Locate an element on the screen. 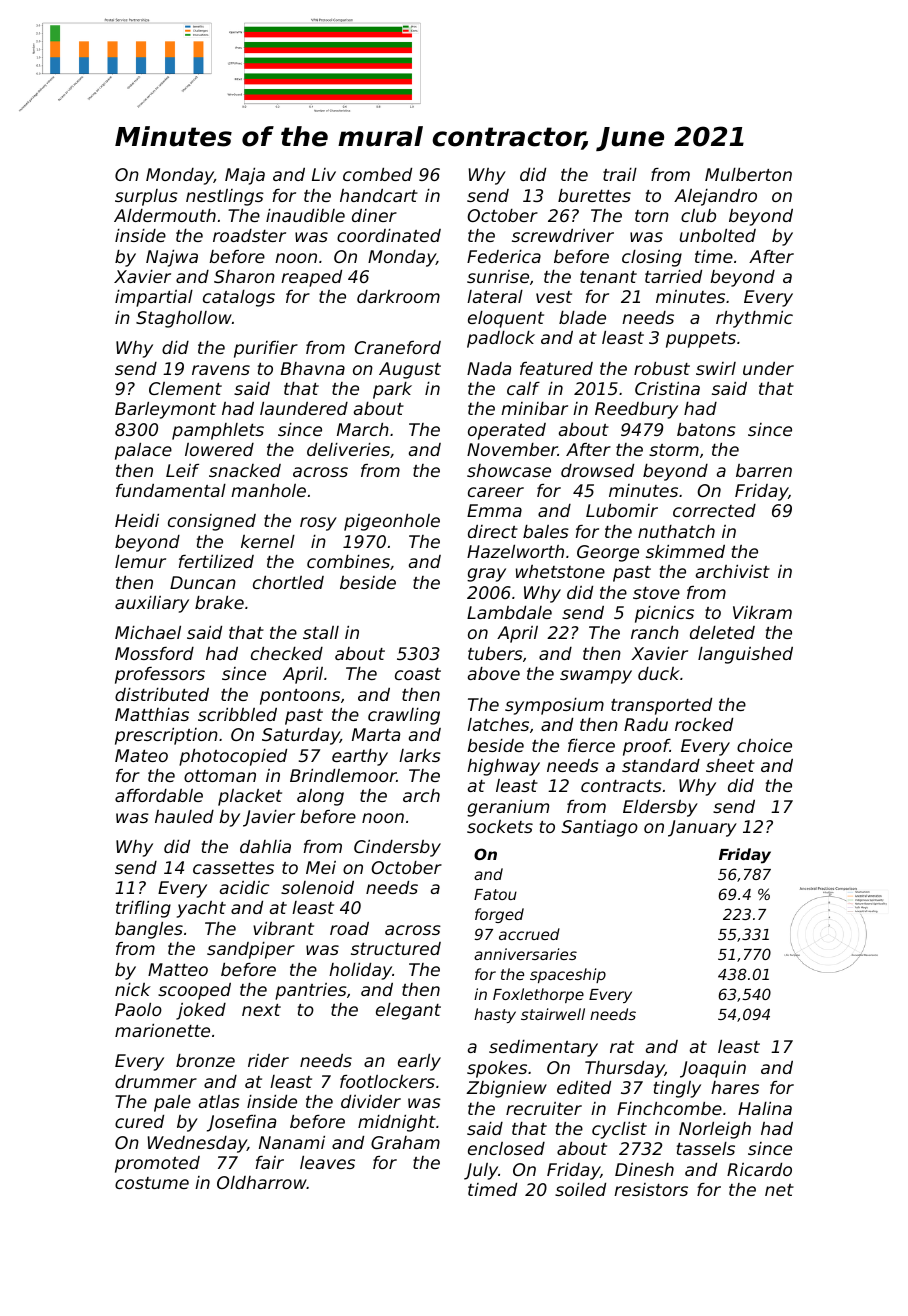 This screenshot has height=1316, width=908. Joaquin is located at coordinates (713, 1069).
